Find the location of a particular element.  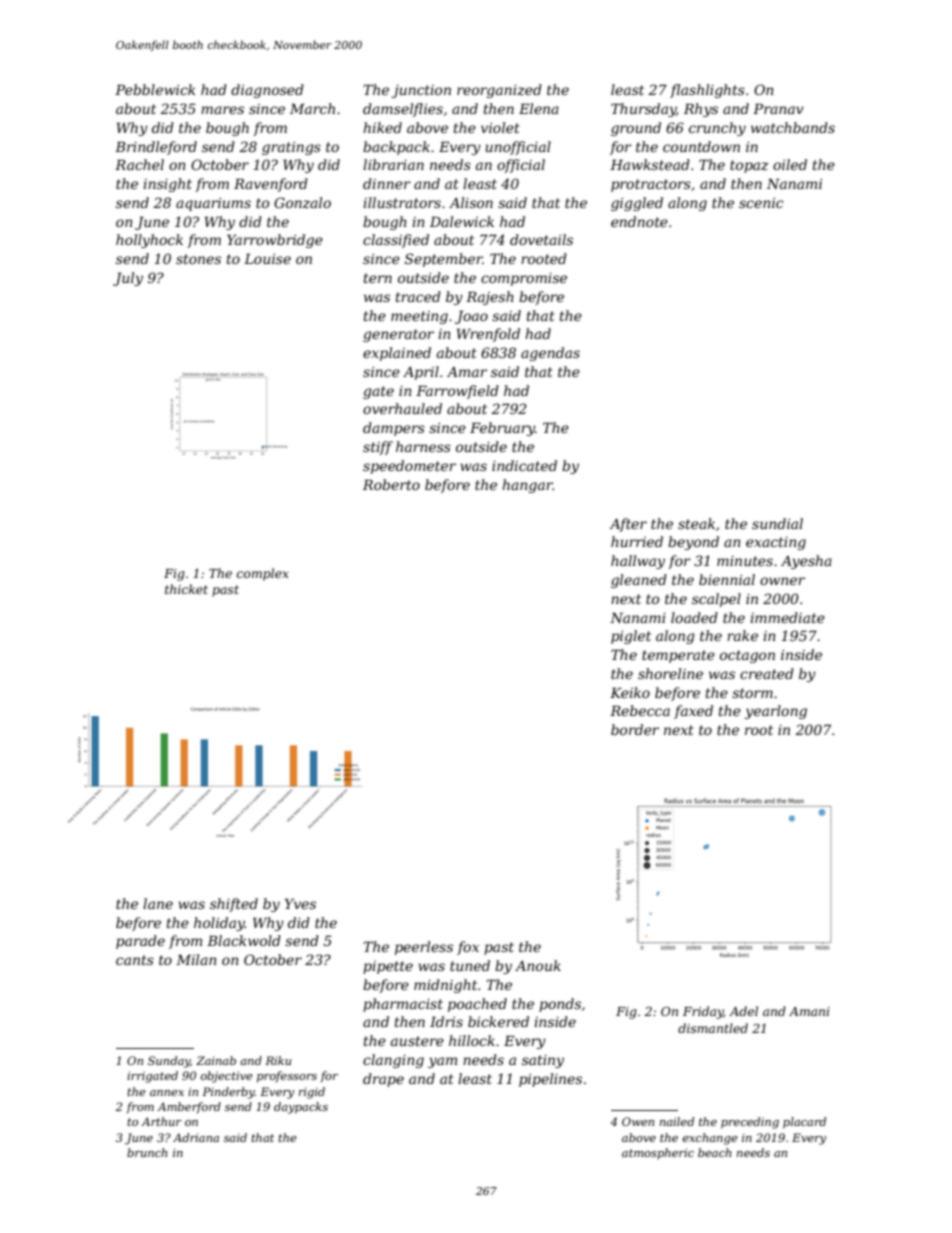

atmospheric is located at coordinates (658, 1153).
